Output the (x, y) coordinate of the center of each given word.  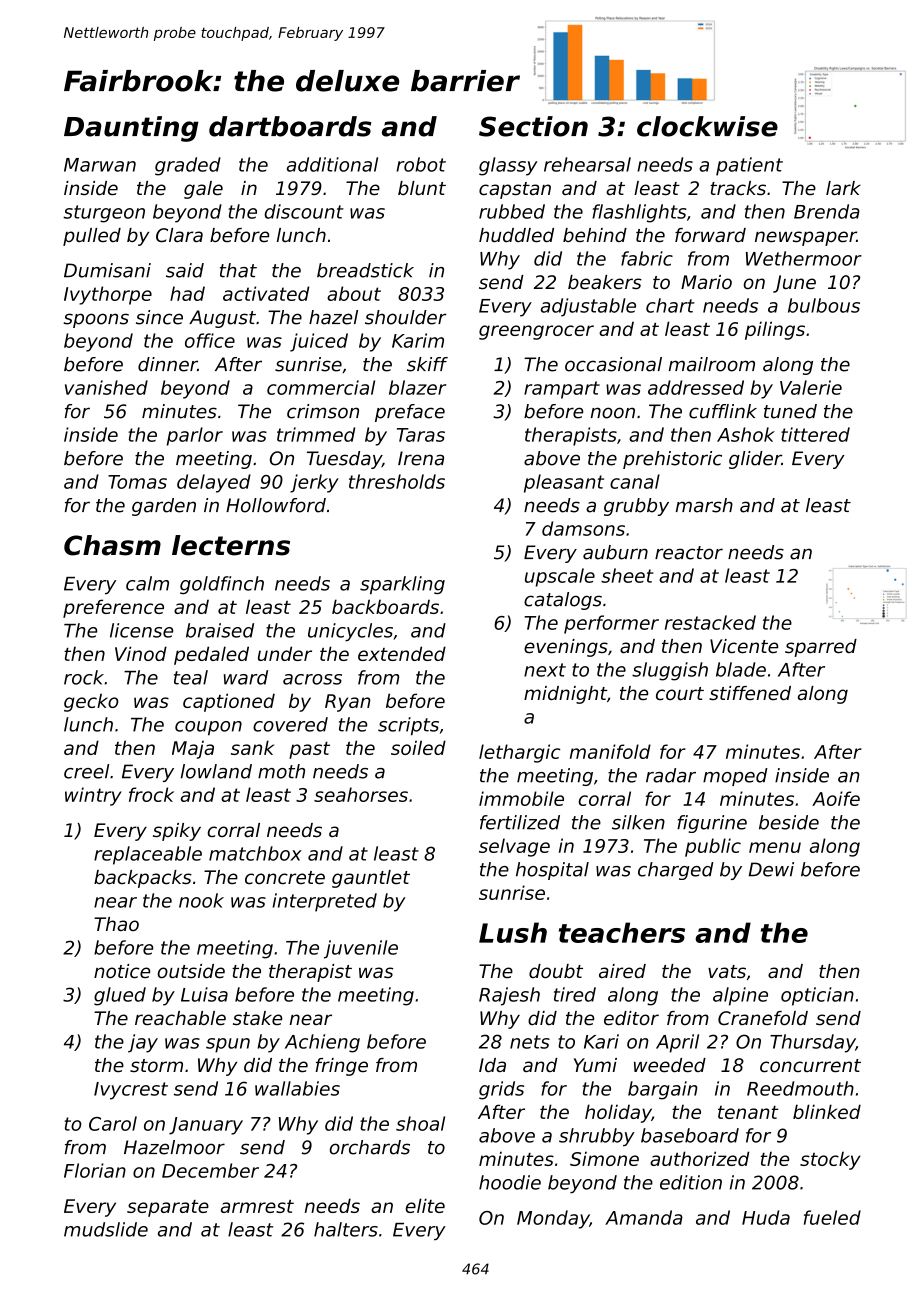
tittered (815, 434)
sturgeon (104, 214)
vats (727, 972)
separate (168, 1208)
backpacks (143, 879)
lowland (216, 771)
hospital (552, 871)
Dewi (771, 869)
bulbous (824, 305)
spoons (96, 320)
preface (410, 413)
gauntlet (371, 879)
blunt (422, 188)
